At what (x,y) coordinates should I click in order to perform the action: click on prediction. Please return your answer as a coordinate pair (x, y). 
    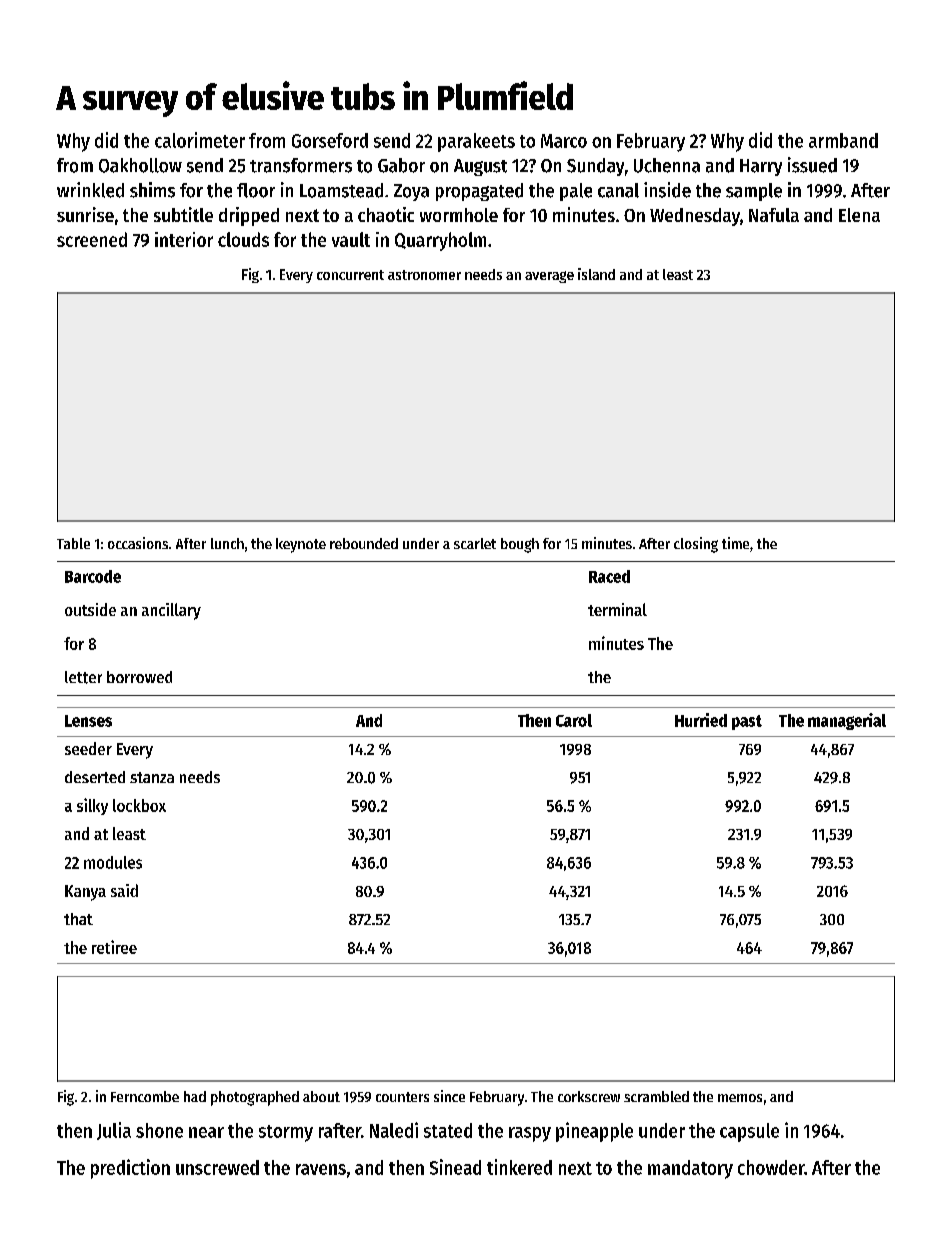
    Looking at the image, I should click on (130, 1169).
